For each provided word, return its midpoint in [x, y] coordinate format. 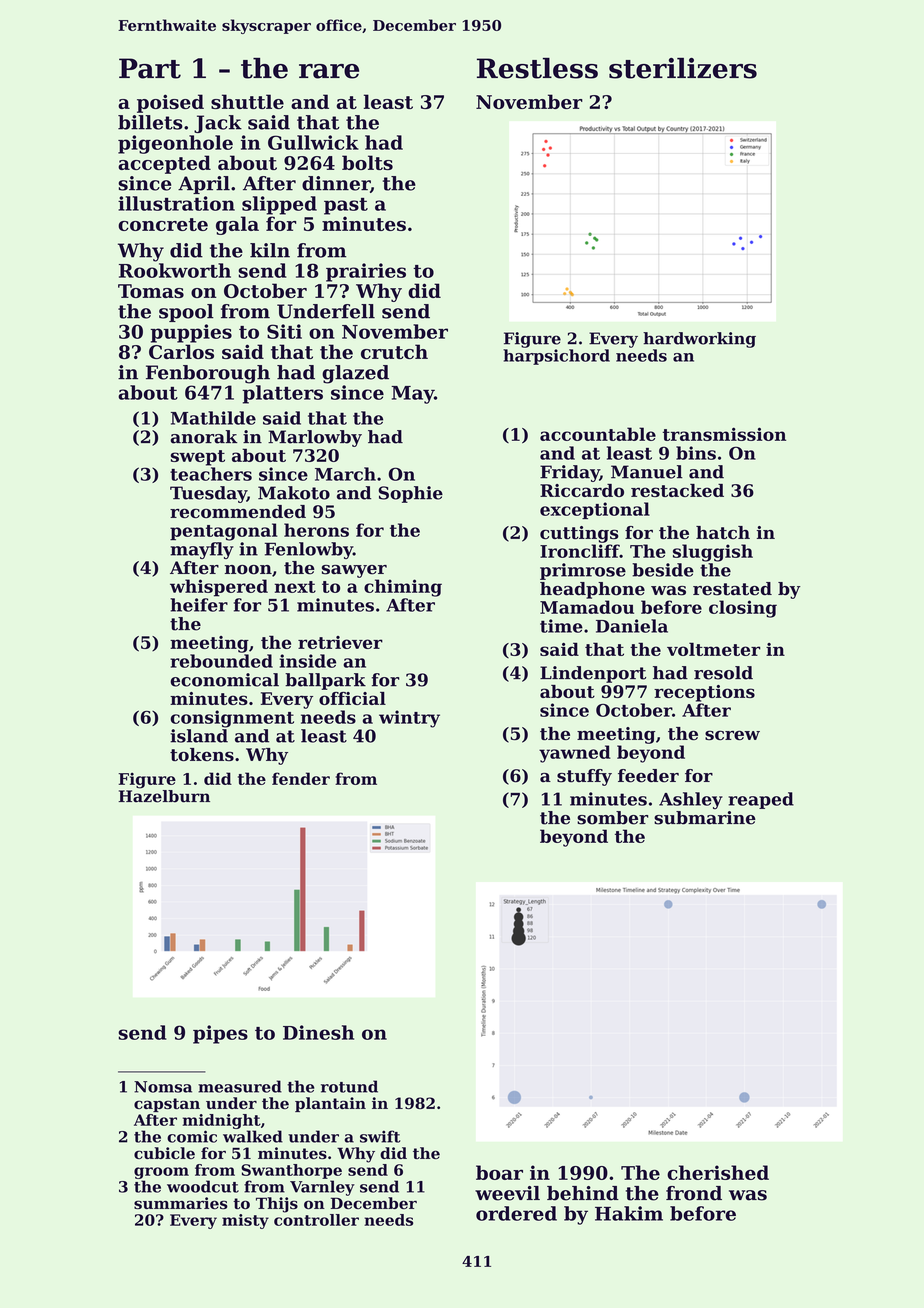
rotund [349, 1086]
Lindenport [593, 674]
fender [301, 778]
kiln [270, 250]
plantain [330, 1104]
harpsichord [556, 357]
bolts [367, 162]
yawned [575, 754]
